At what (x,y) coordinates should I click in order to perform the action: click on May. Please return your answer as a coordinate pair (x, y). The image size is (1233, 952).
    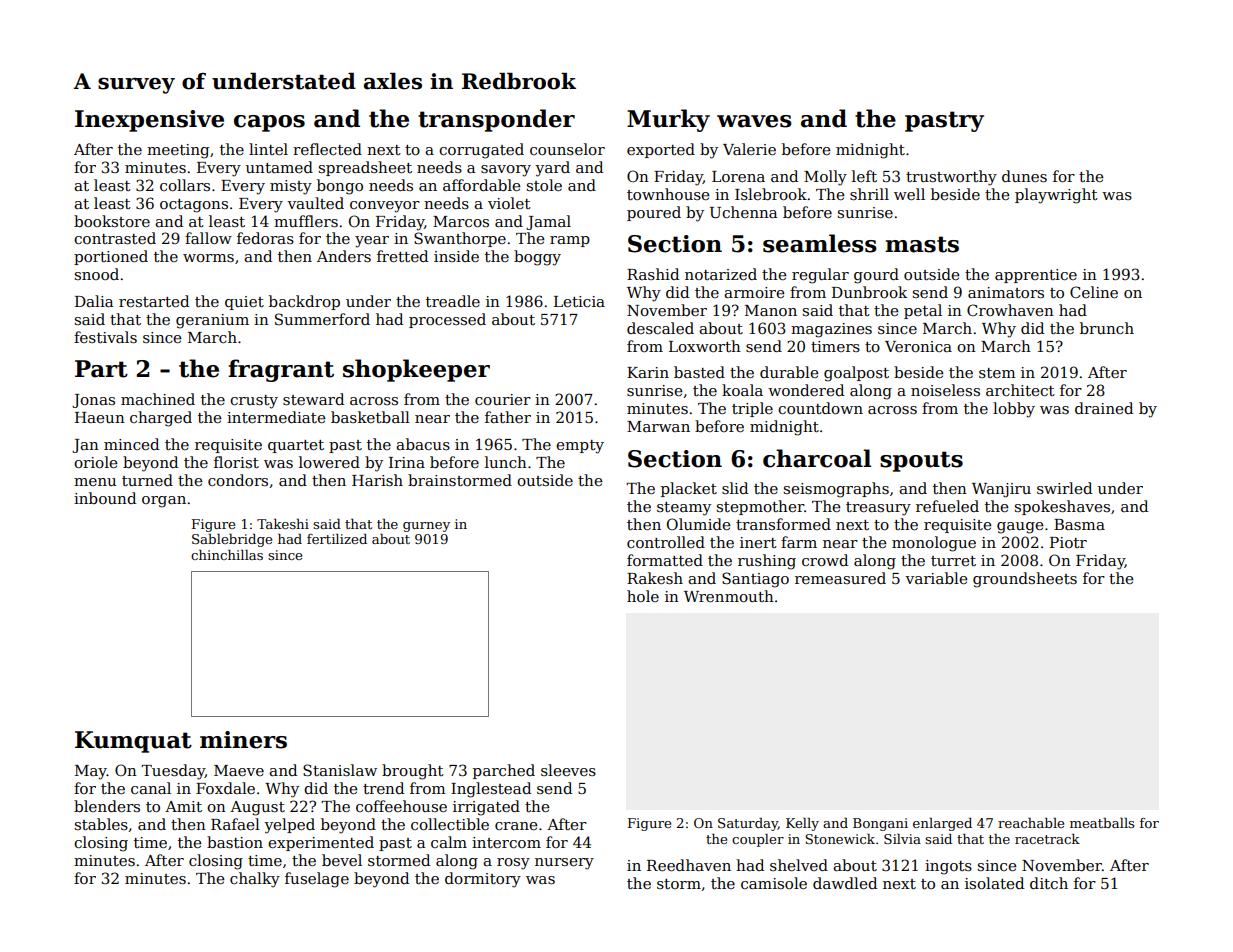
    Looking at the image, I should click on (91, 772).
